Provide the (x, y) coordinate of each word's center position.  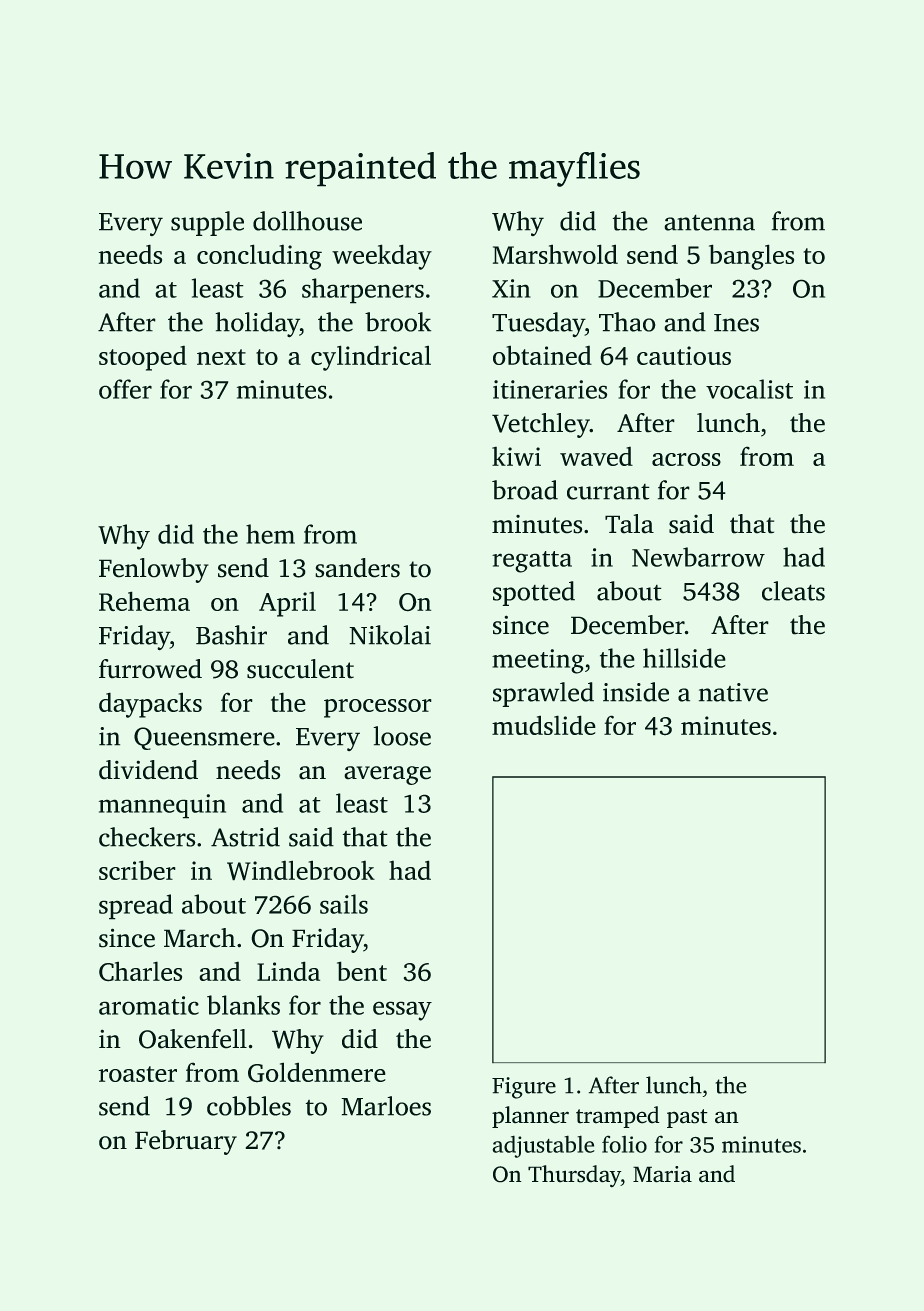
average (387, 775)
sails (344, 904)
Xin (511, 288)
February (186, 1142)
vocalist (749, 389)
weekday (382, 257)
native (733, 692)
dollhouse (307, 221)
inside (636, 692)
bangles (751, 257)
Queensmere (204, 738)
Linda (288, 971)
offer (125, 389)
